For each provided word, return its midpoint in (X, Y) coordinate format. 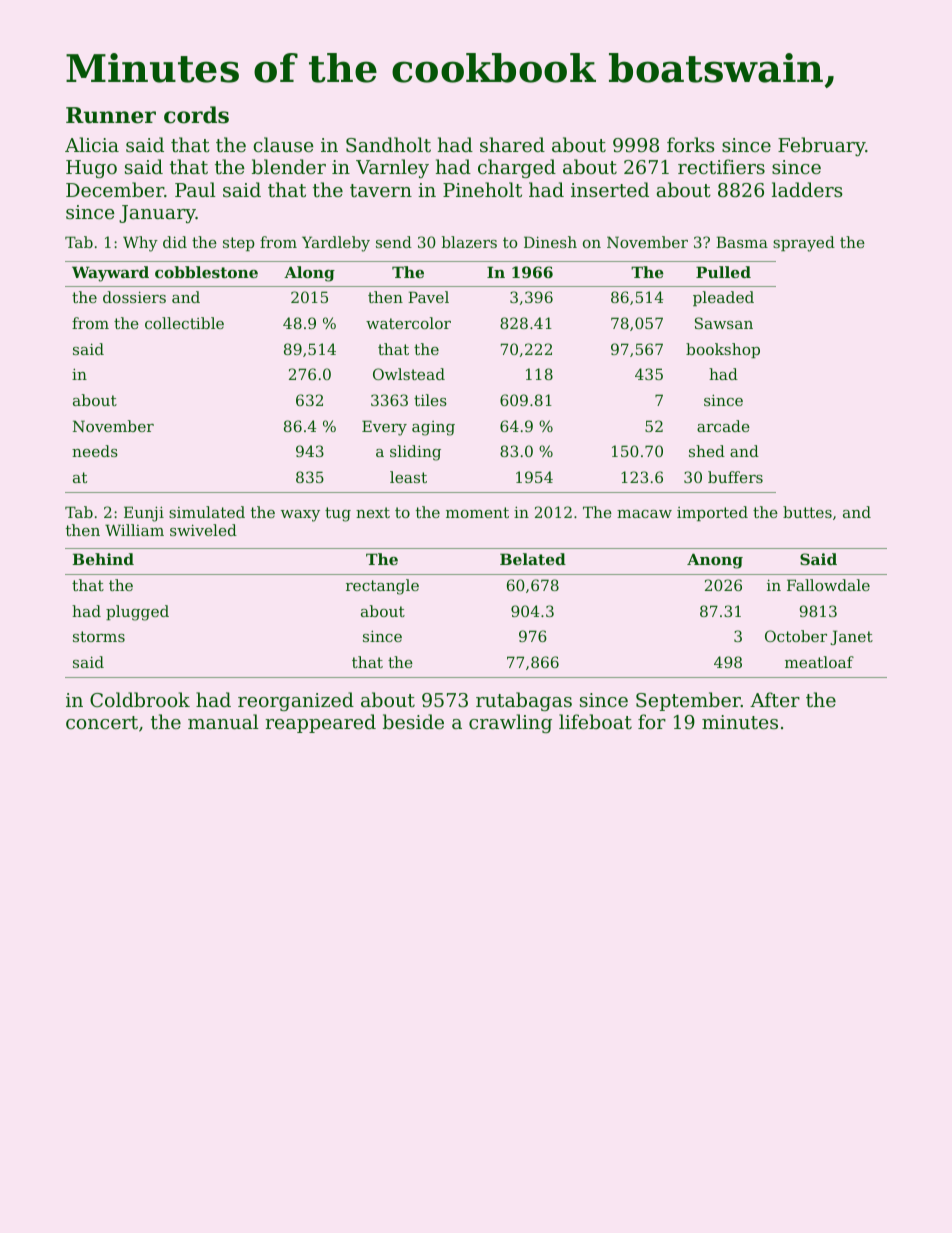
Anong (715, 561)
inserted (610, 189)
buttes (807, 512)
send (394, 242)
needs (95, 451)
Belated (533, 559)
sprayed (804, 244)
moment (477, 512)
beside (413, 721)
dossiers (134, 297)
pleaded (723, 298)
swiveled (203, 530)
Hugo (91, 169)
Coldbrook (140, 699)
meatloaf (819, 662)
